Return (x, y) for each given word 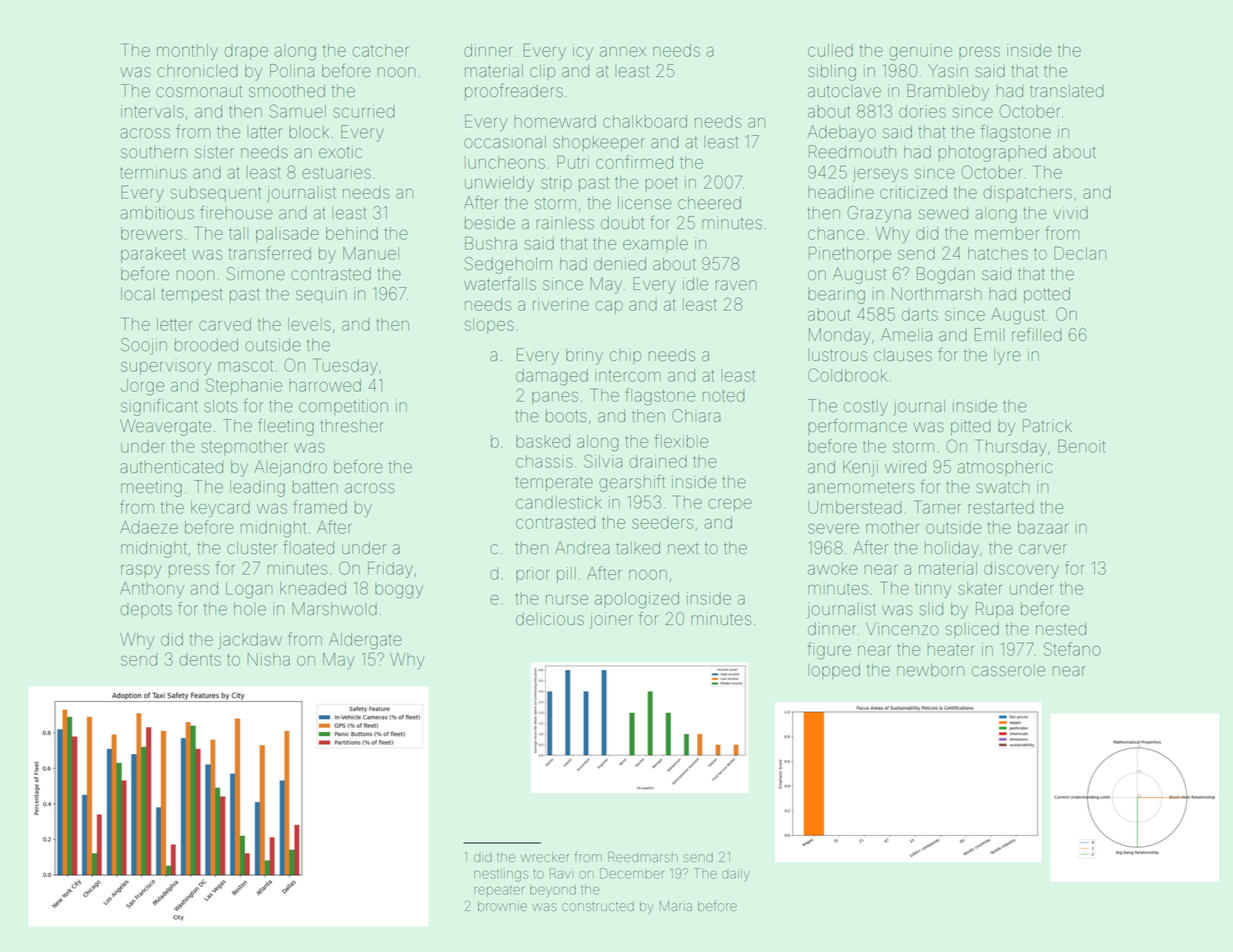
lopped (834, 671)
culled (830, 50)
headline (841, 192)
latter (264, 132)
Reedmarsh (643, 857)
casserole (1008, 670)
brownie (502, 906)
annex (623, 52)
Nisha (268, 659)
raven (736, 285)
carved (225, 324)
